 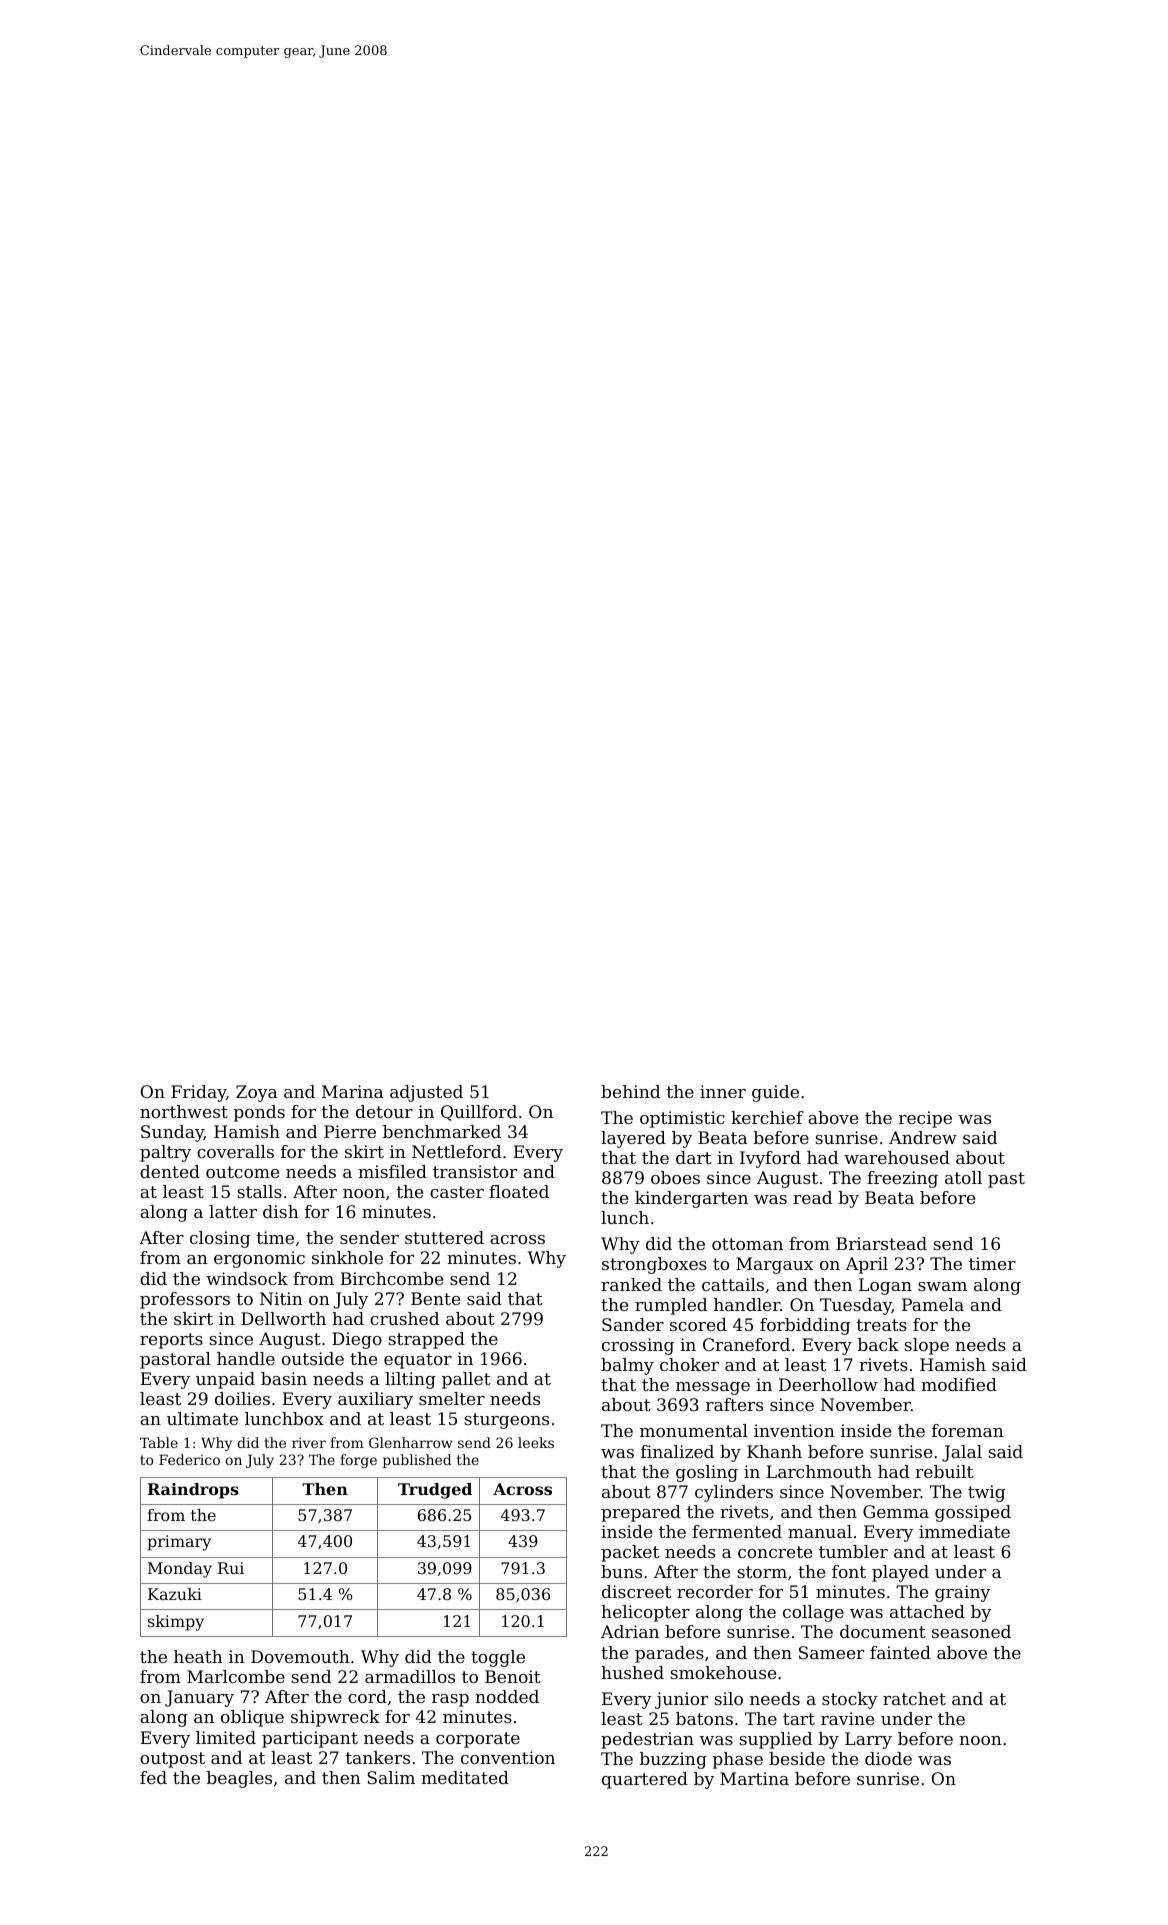 I want to click on Briarstead, so click(x=881, y=1243).
